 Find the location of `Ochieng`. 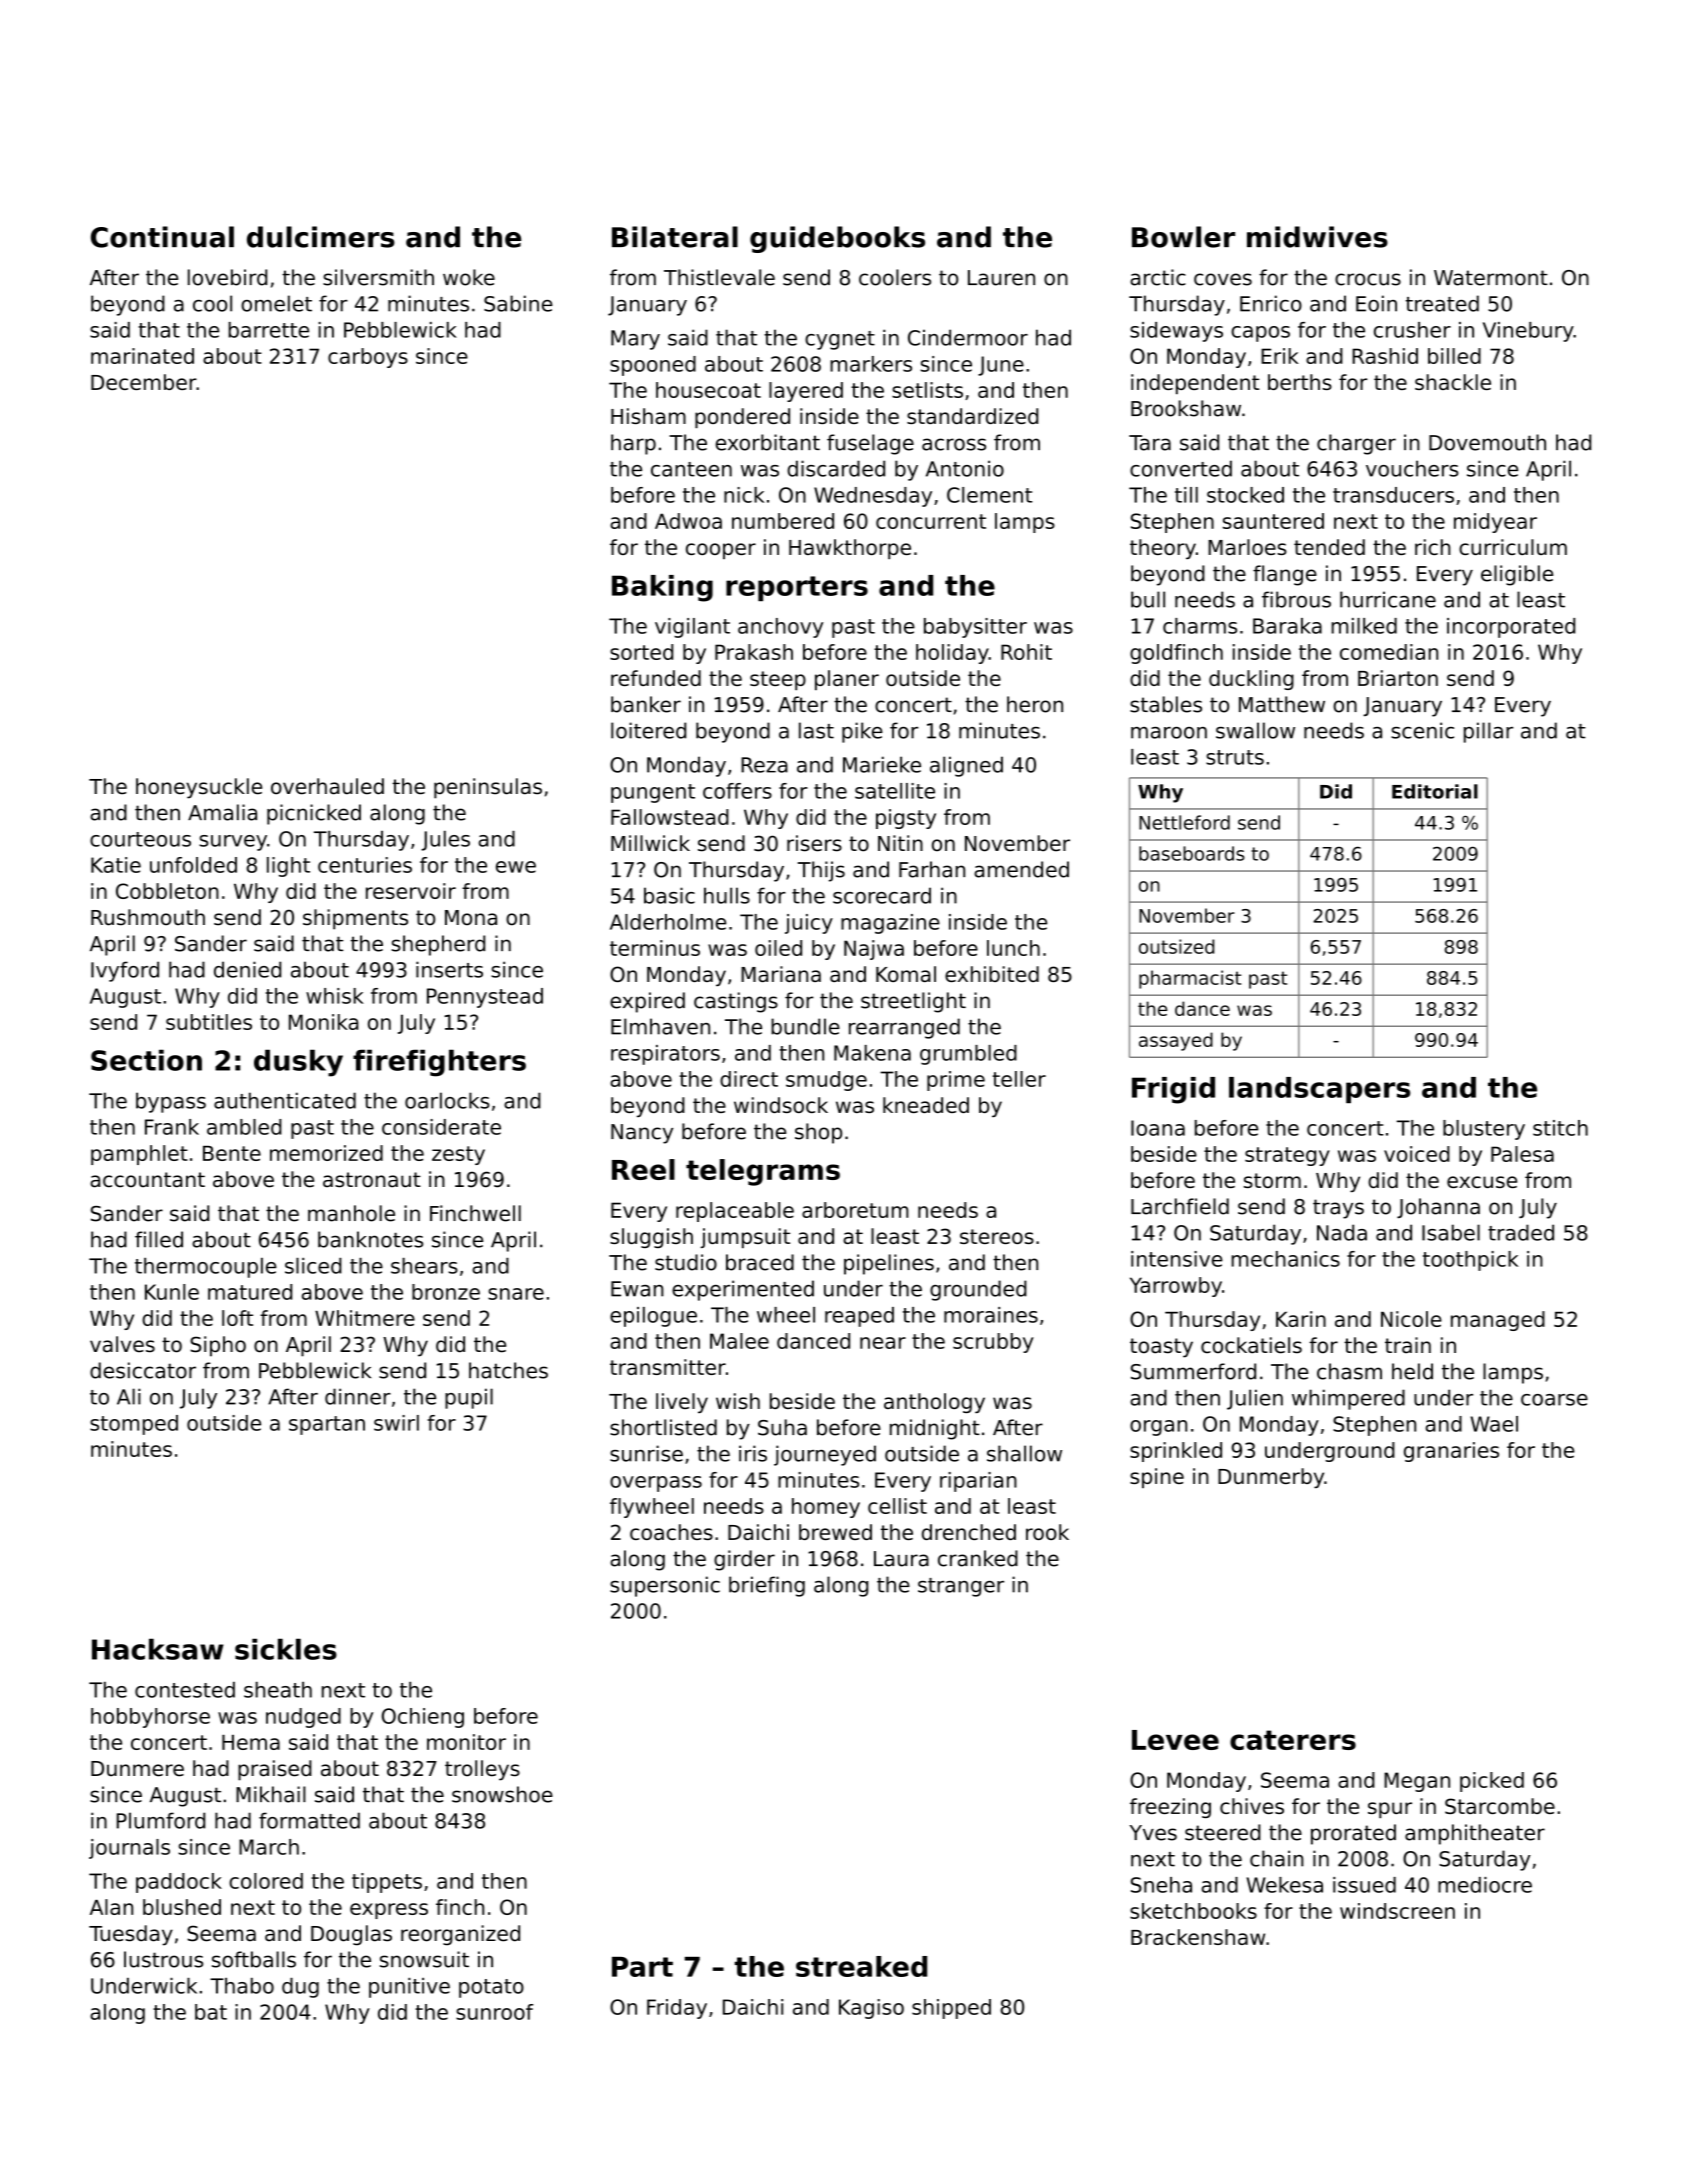

Ochieng is located at coordinates (423, 1718).
